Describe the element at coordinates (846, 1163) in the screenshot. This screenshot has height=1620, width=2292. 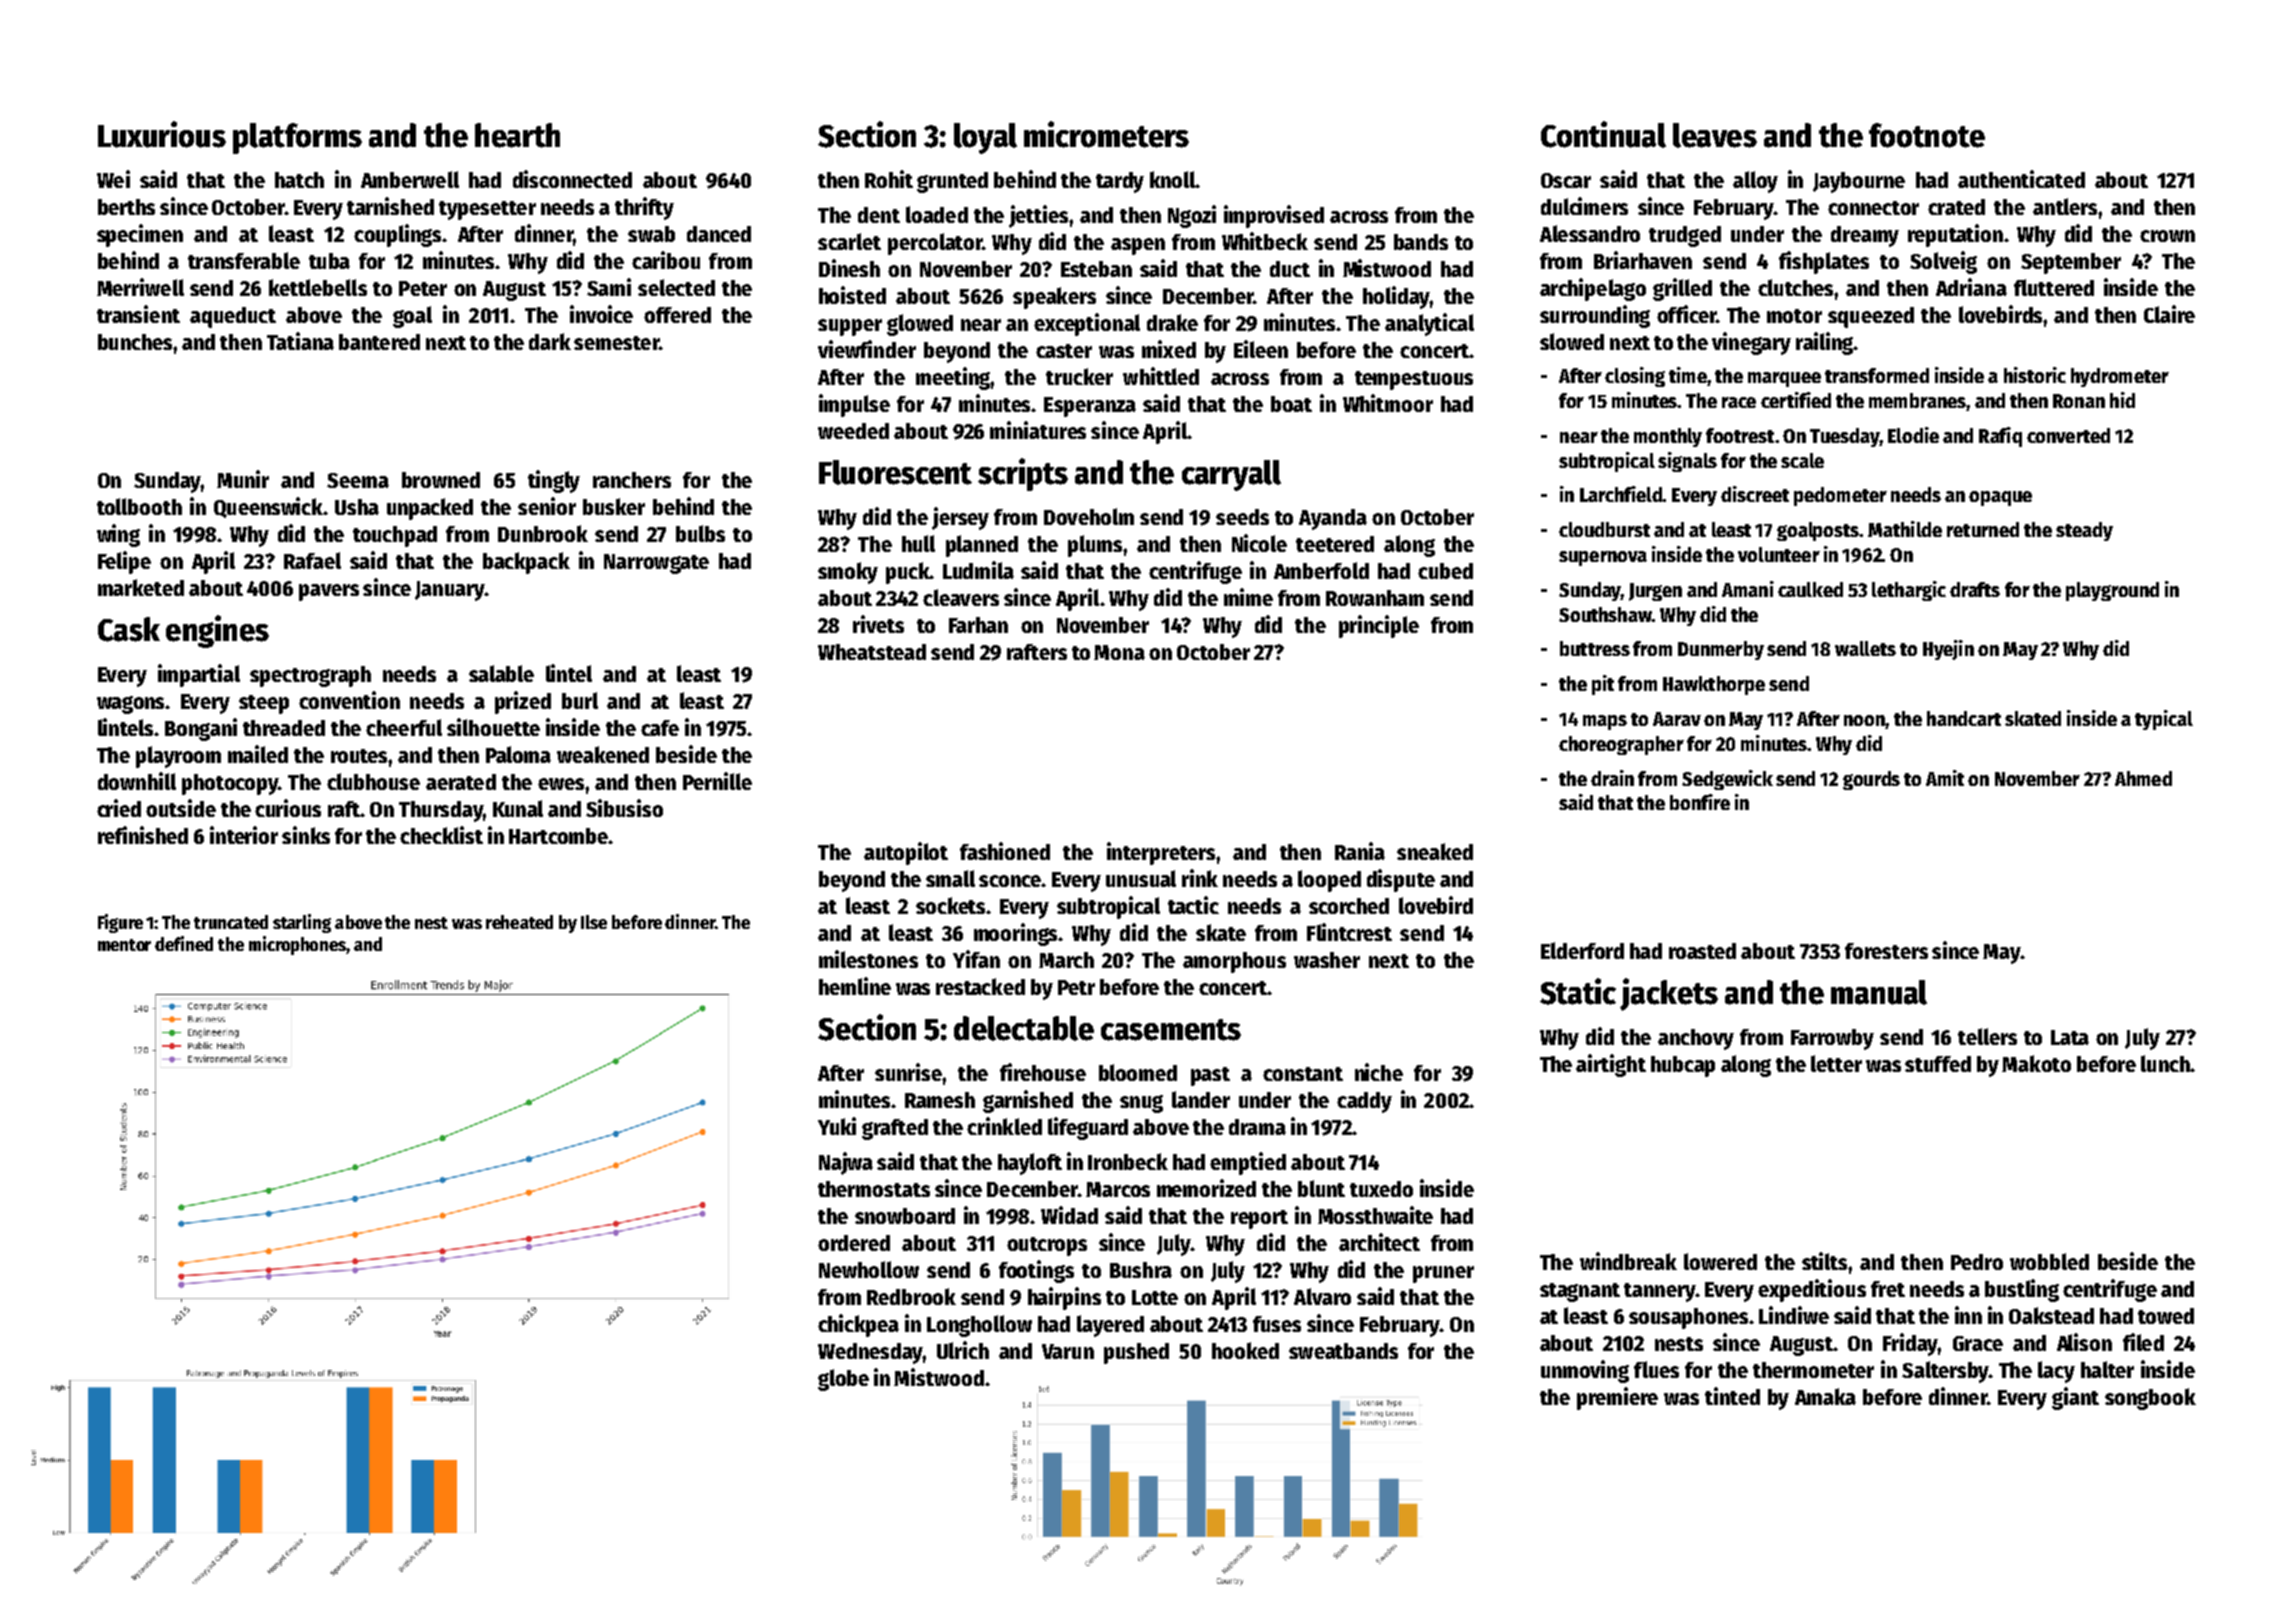
I see `Najwa` at that location.
